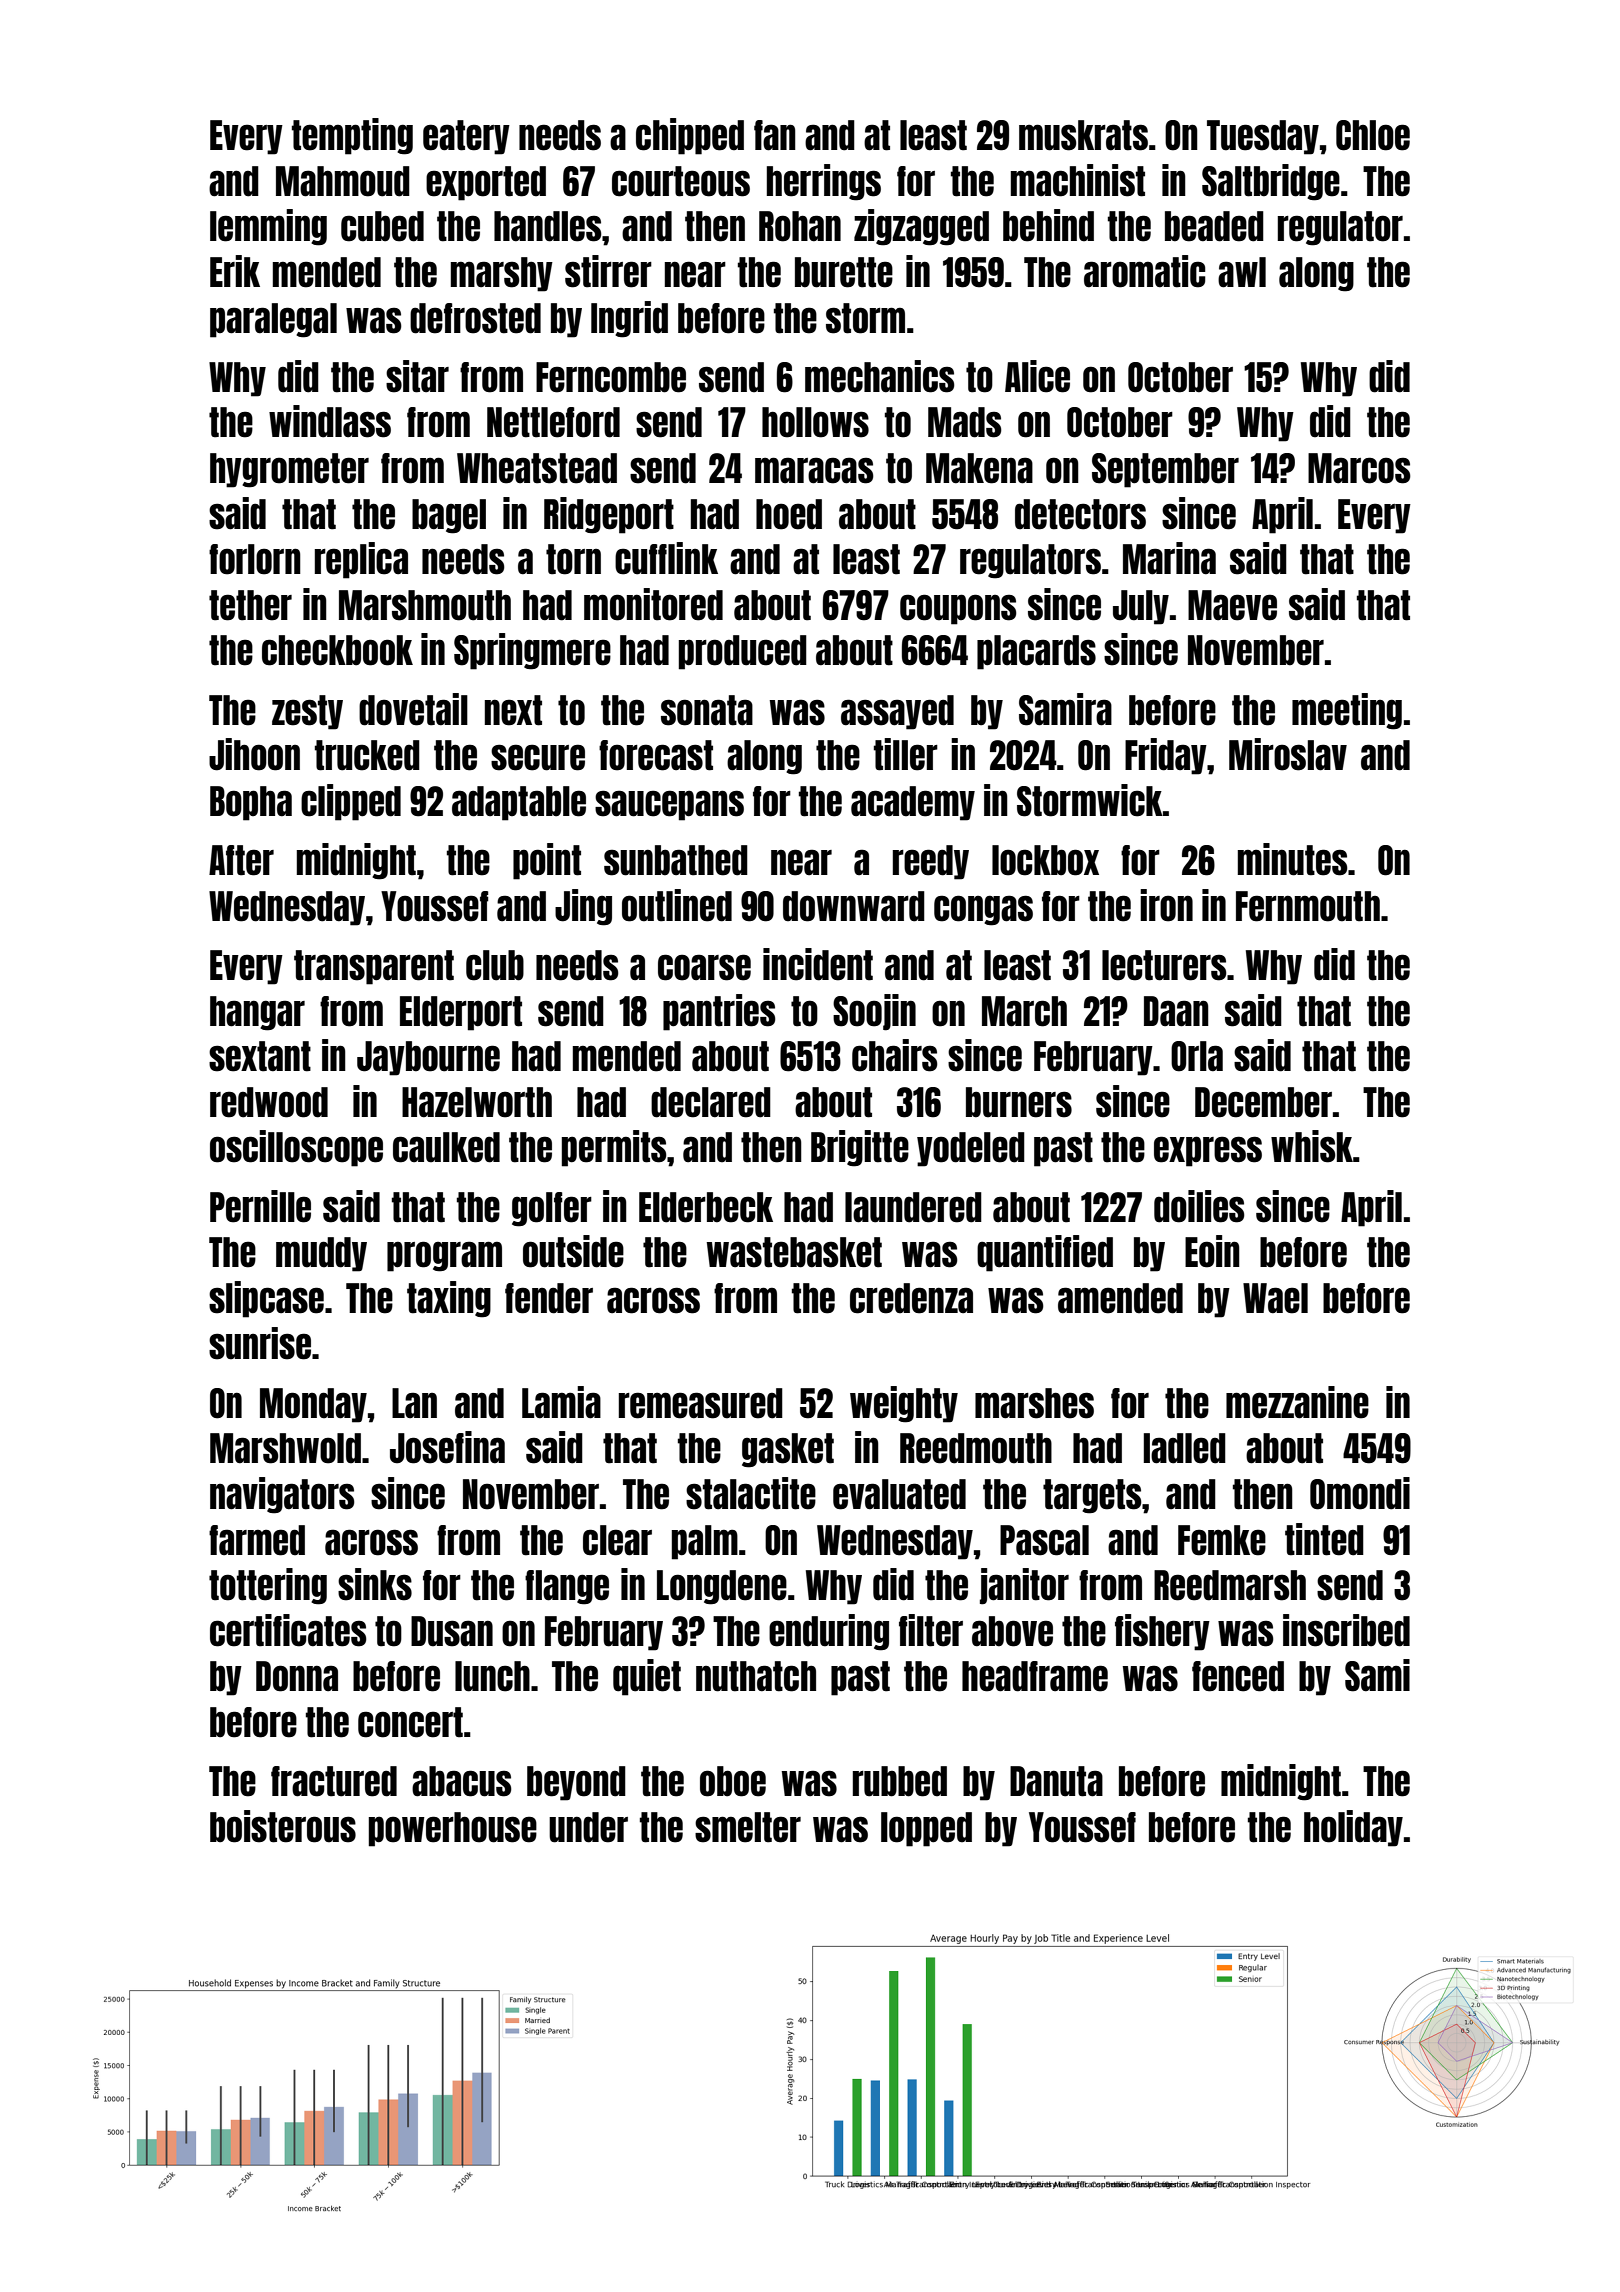 This page has height=2292, width=1620. Describe the element at coordinates (461, 1013) in the page. I see `Elderport` at that location.
